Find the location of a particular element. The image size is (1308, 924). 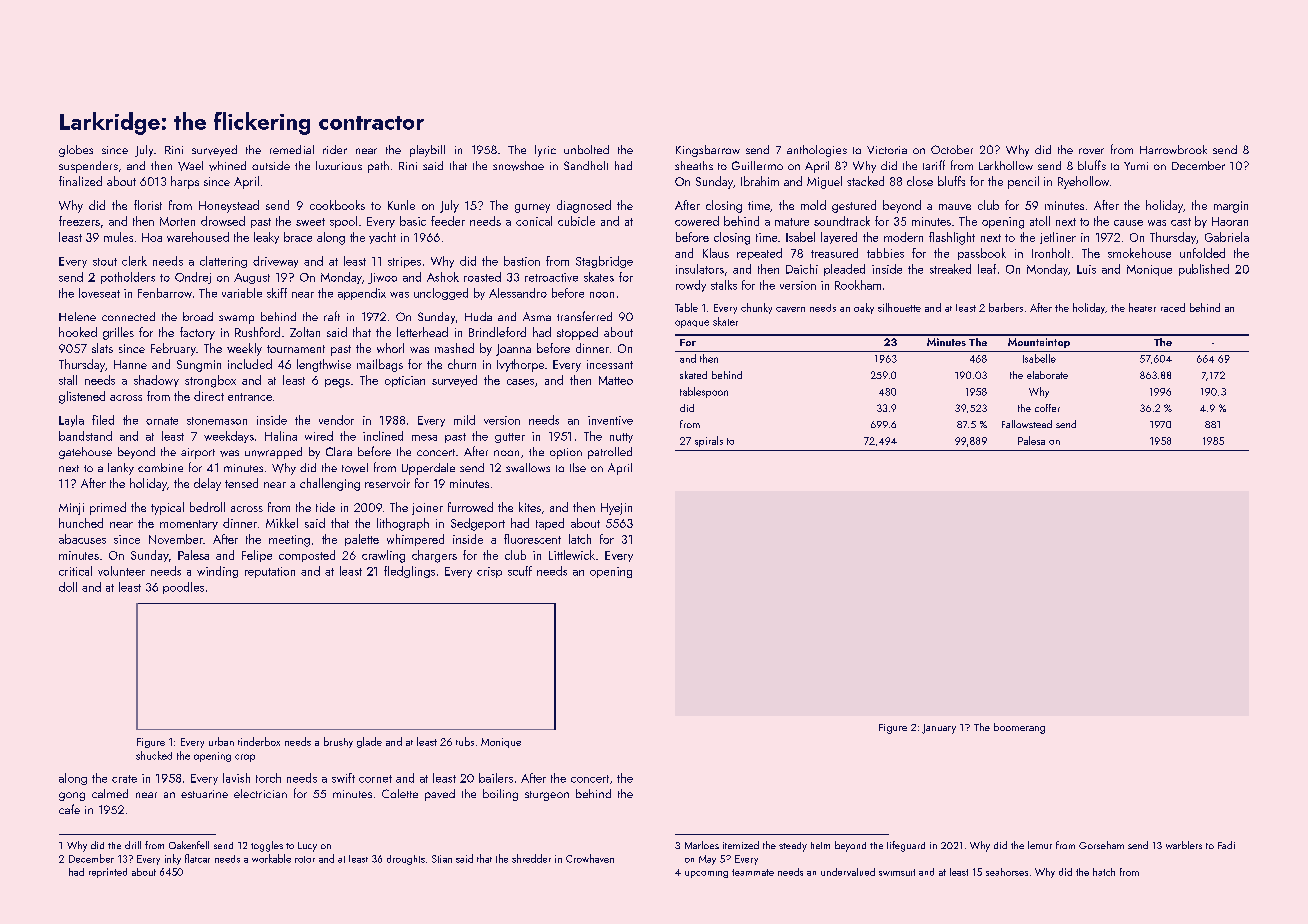

Fallowstead is located at coordinates (1027, 424).
